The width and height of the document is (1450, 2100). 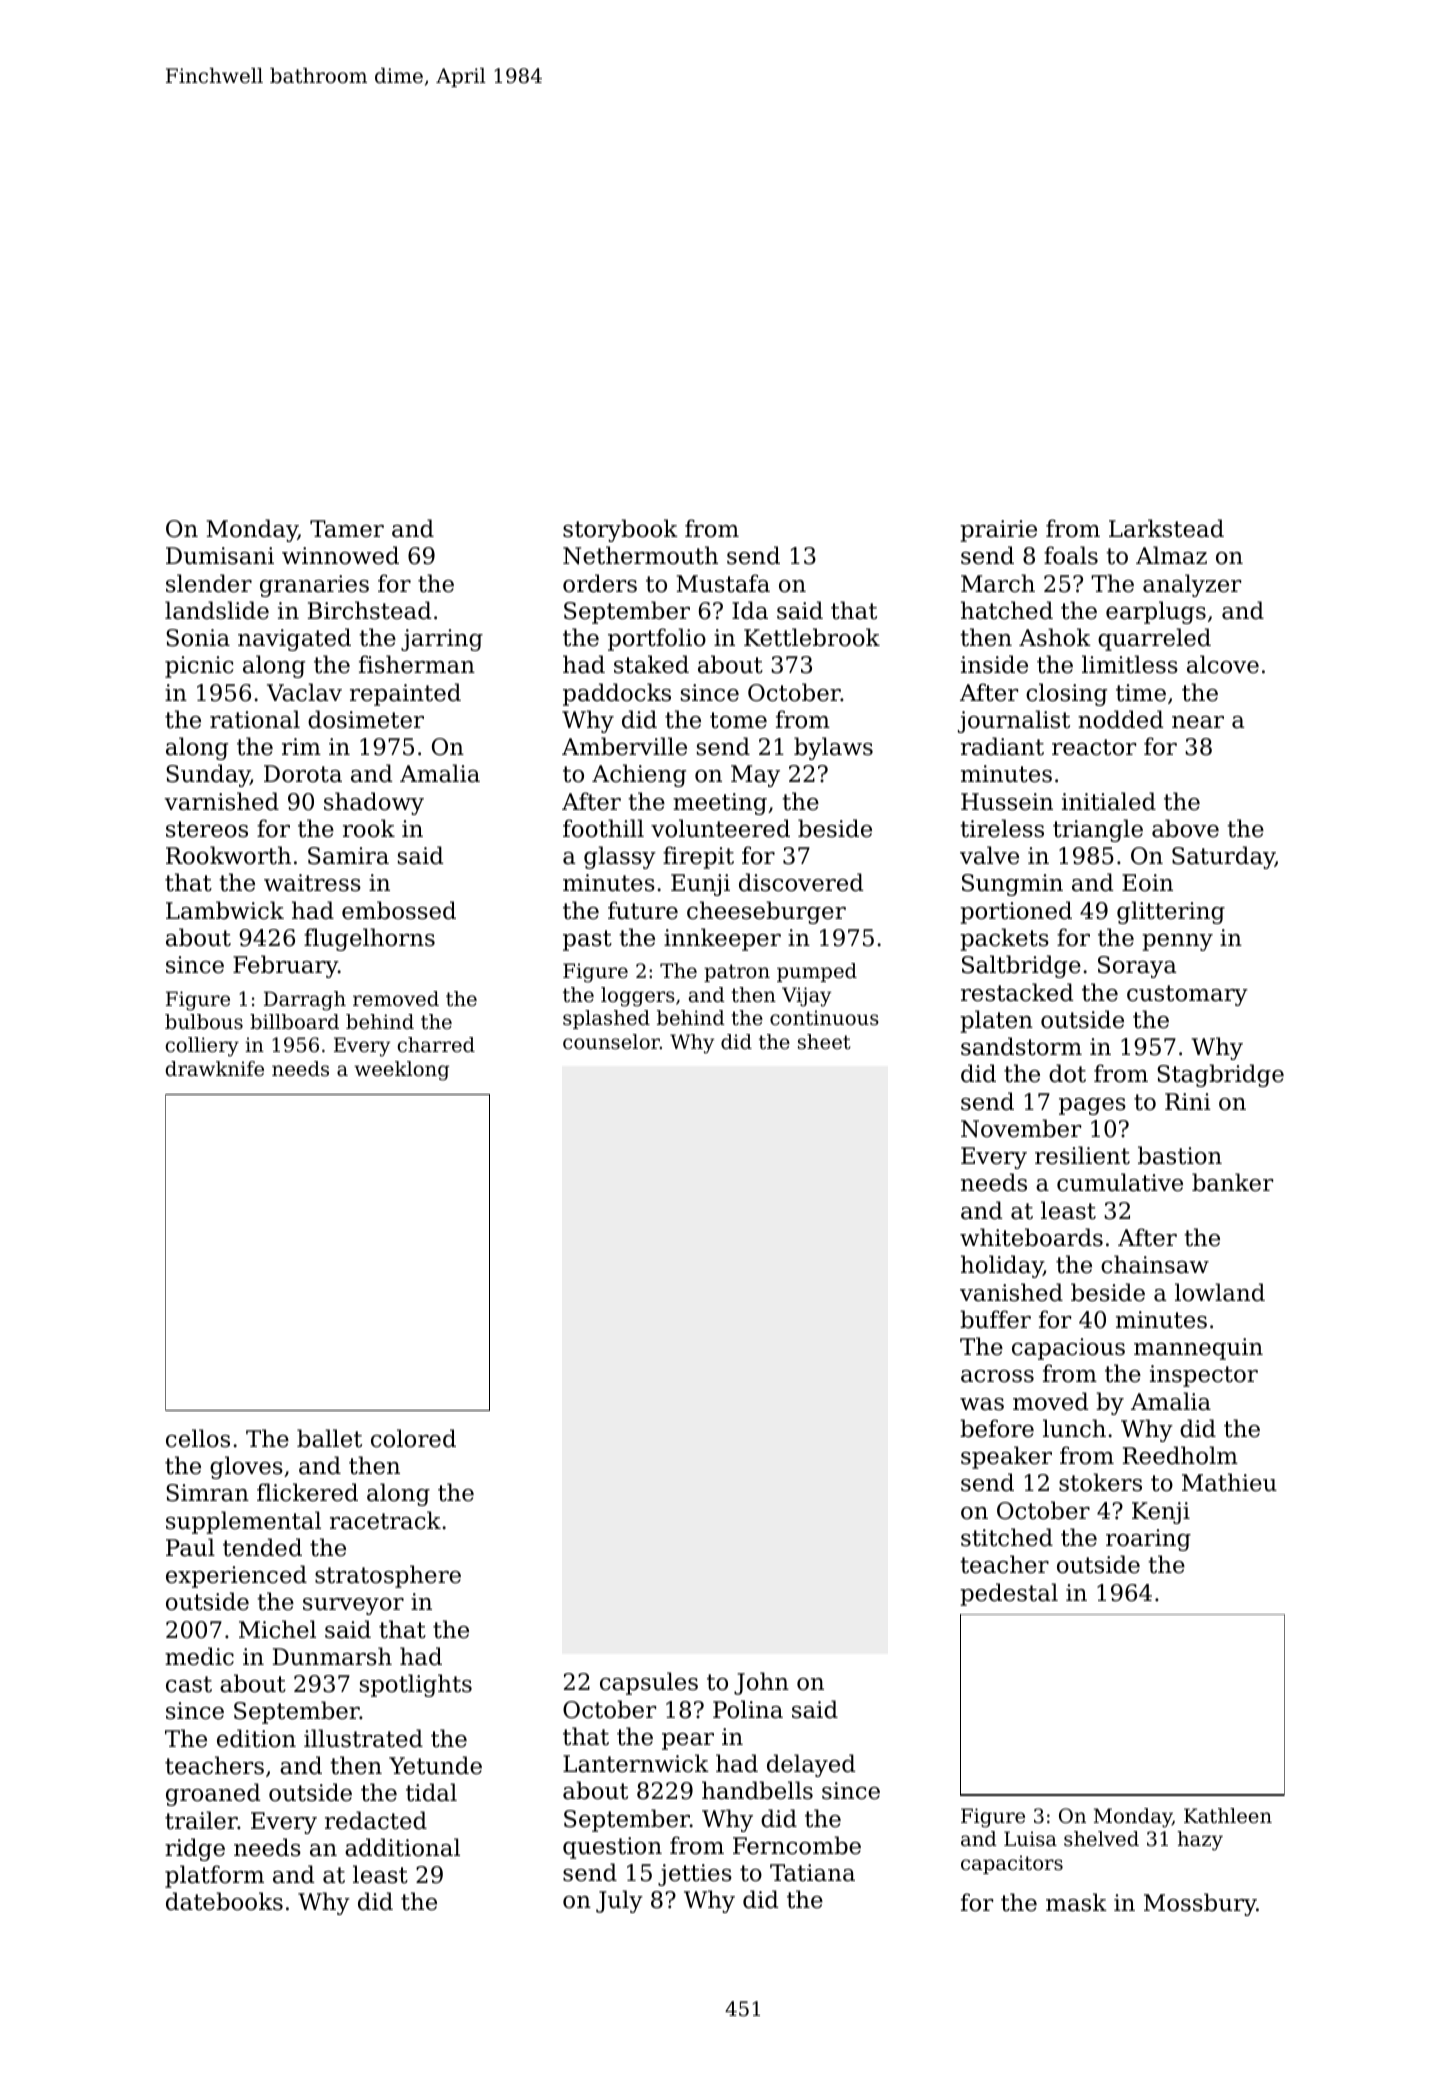 What do you see at coordinates (1007, 1537) in the document?
I see `stitched` at bounding box center [1007, 1537].
